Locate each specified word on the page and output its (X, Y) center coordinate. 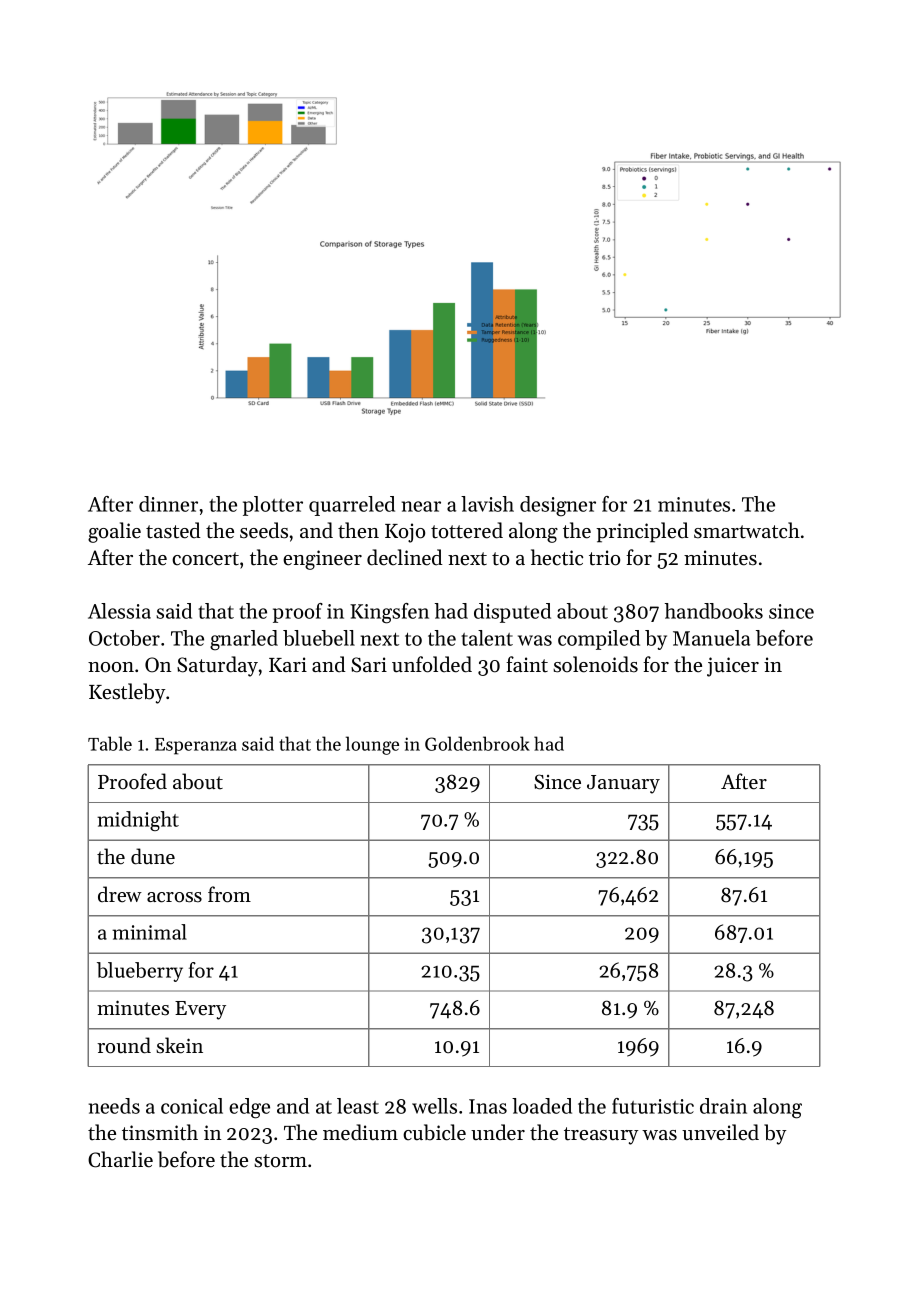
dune (153, 856)
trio (604, 558)
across (174, 897)
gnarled (244, 640)
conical (192, 1106)
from (229, 894)
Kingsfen (389, 613)
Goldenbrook (477, 743)
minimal (149, 932)
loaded (542, 1106)
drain (723, 1106)
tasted (173, 530)
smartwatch (747, 530)
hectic (557, 557)
